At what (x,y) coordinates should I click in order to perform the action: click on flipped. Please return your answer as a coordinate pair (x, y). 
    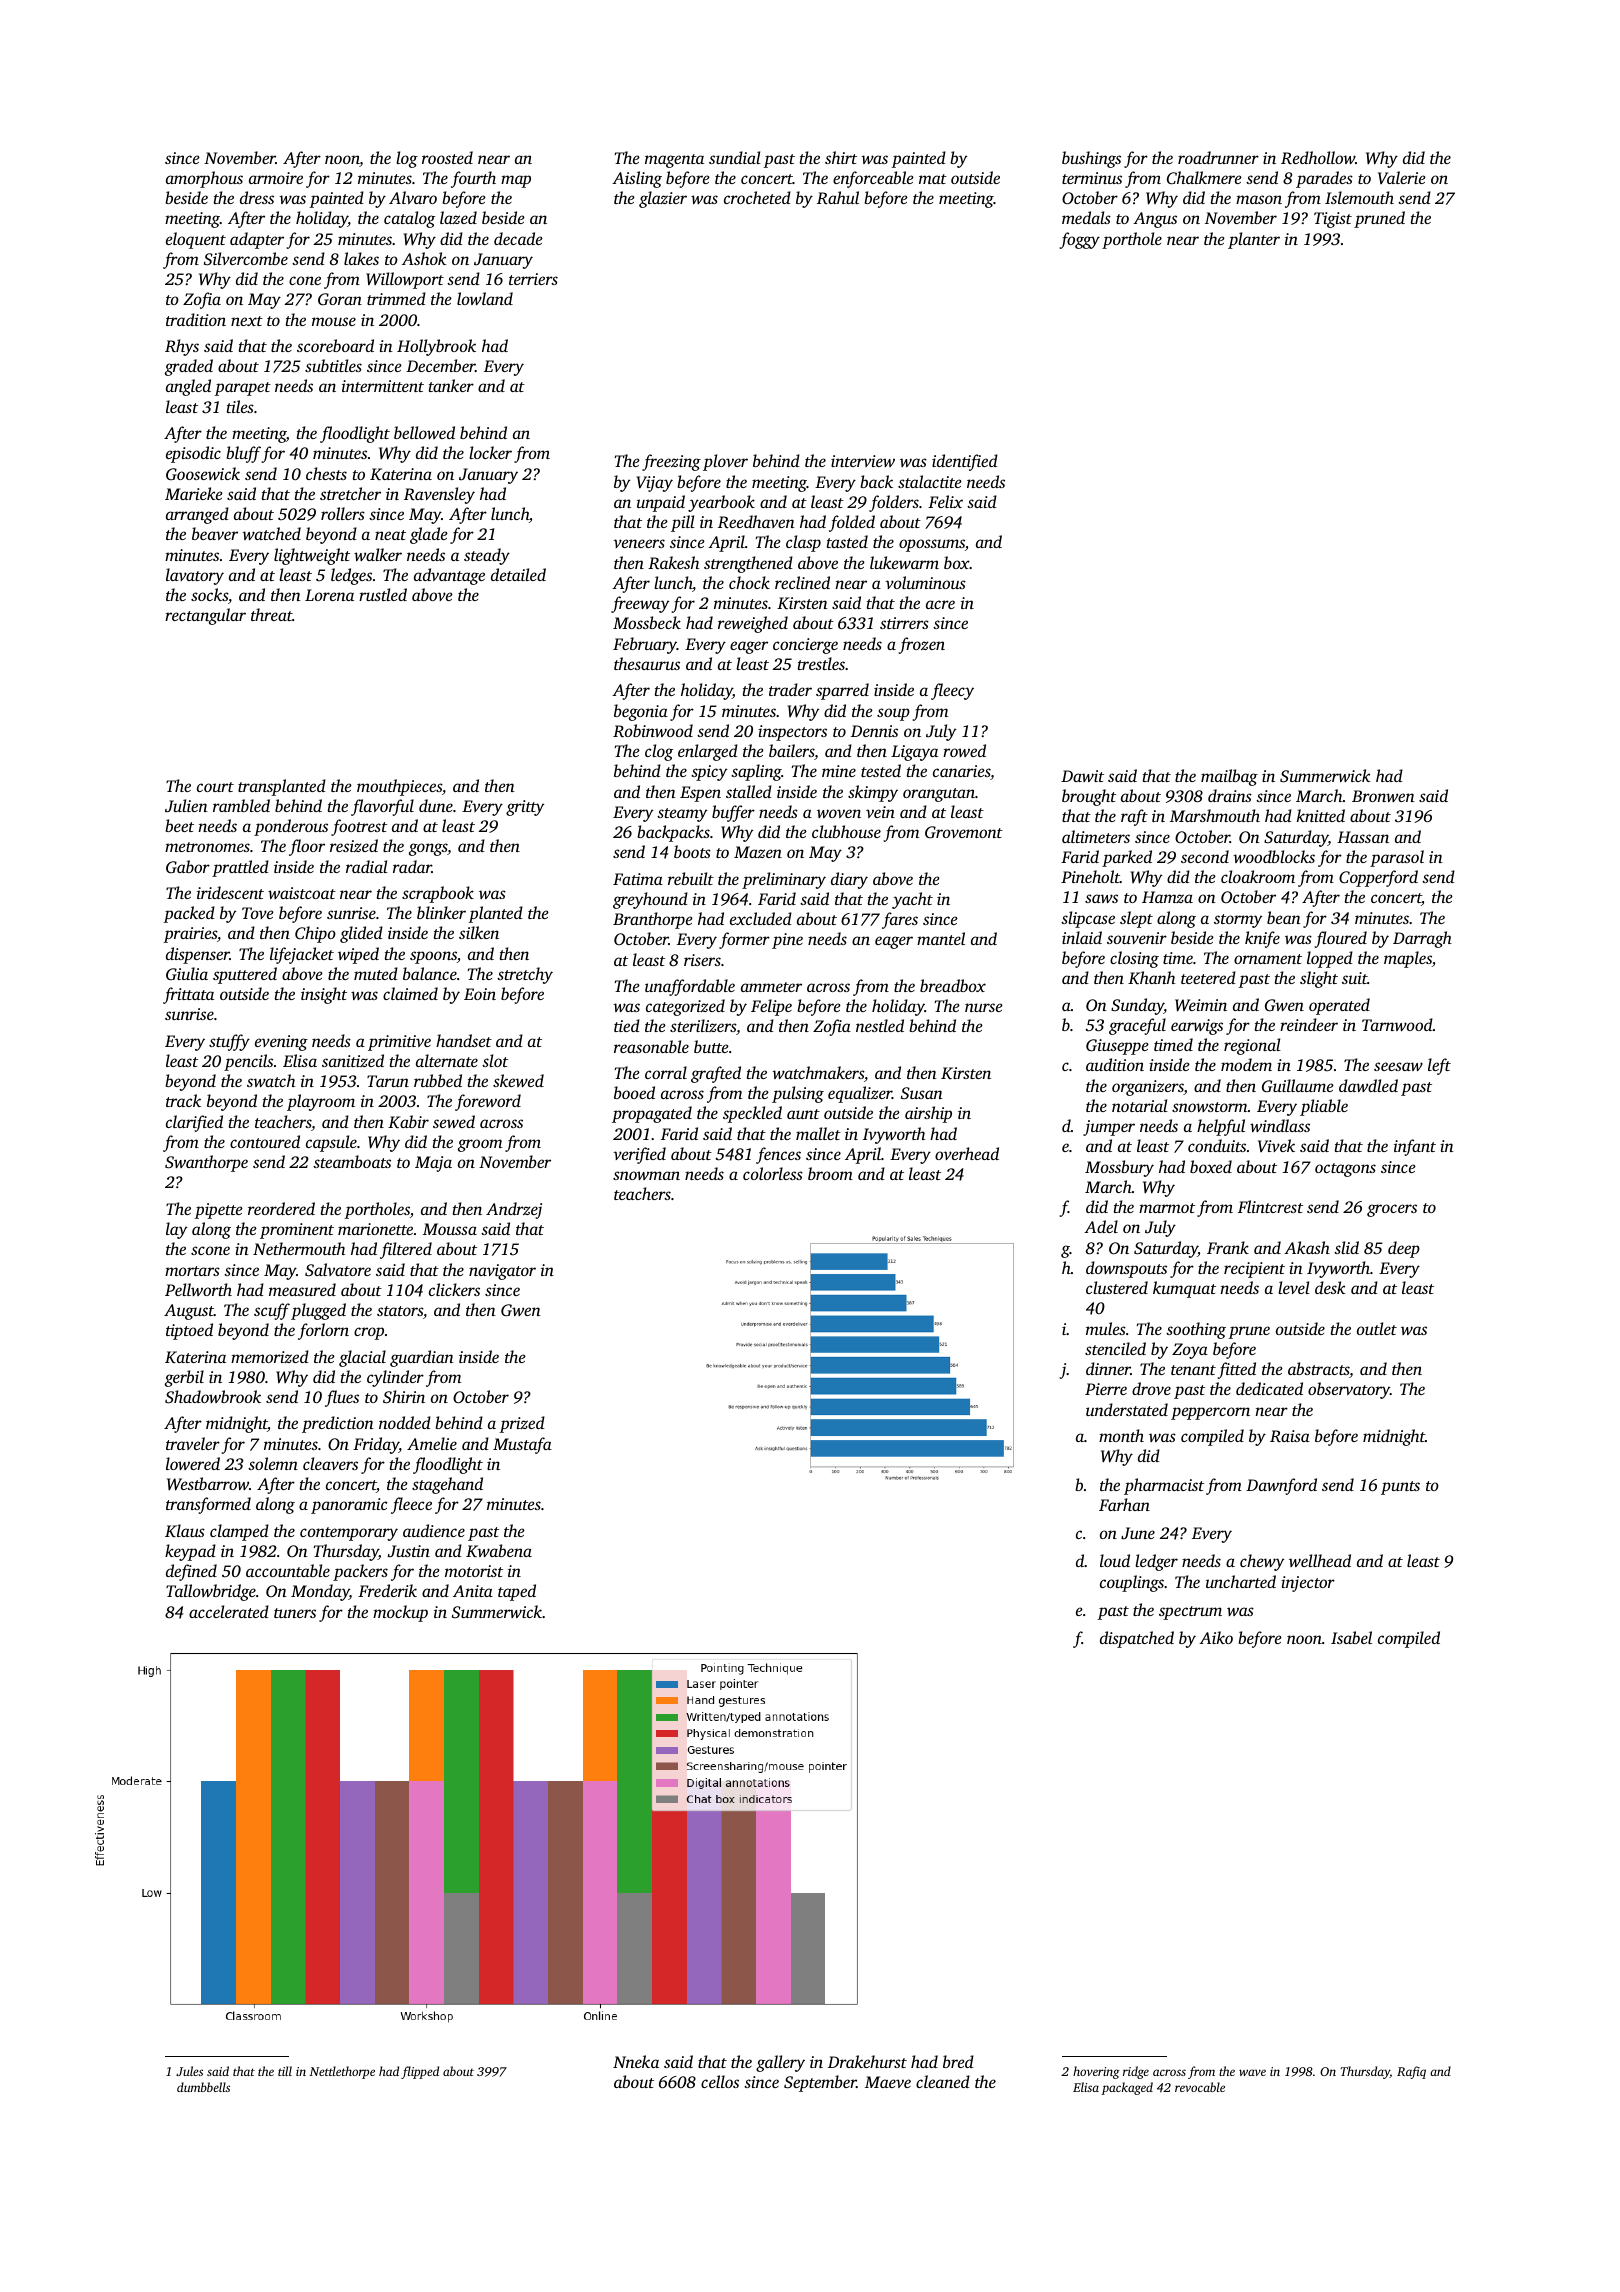
    Looking at the image, I should click on (420, 2072).
